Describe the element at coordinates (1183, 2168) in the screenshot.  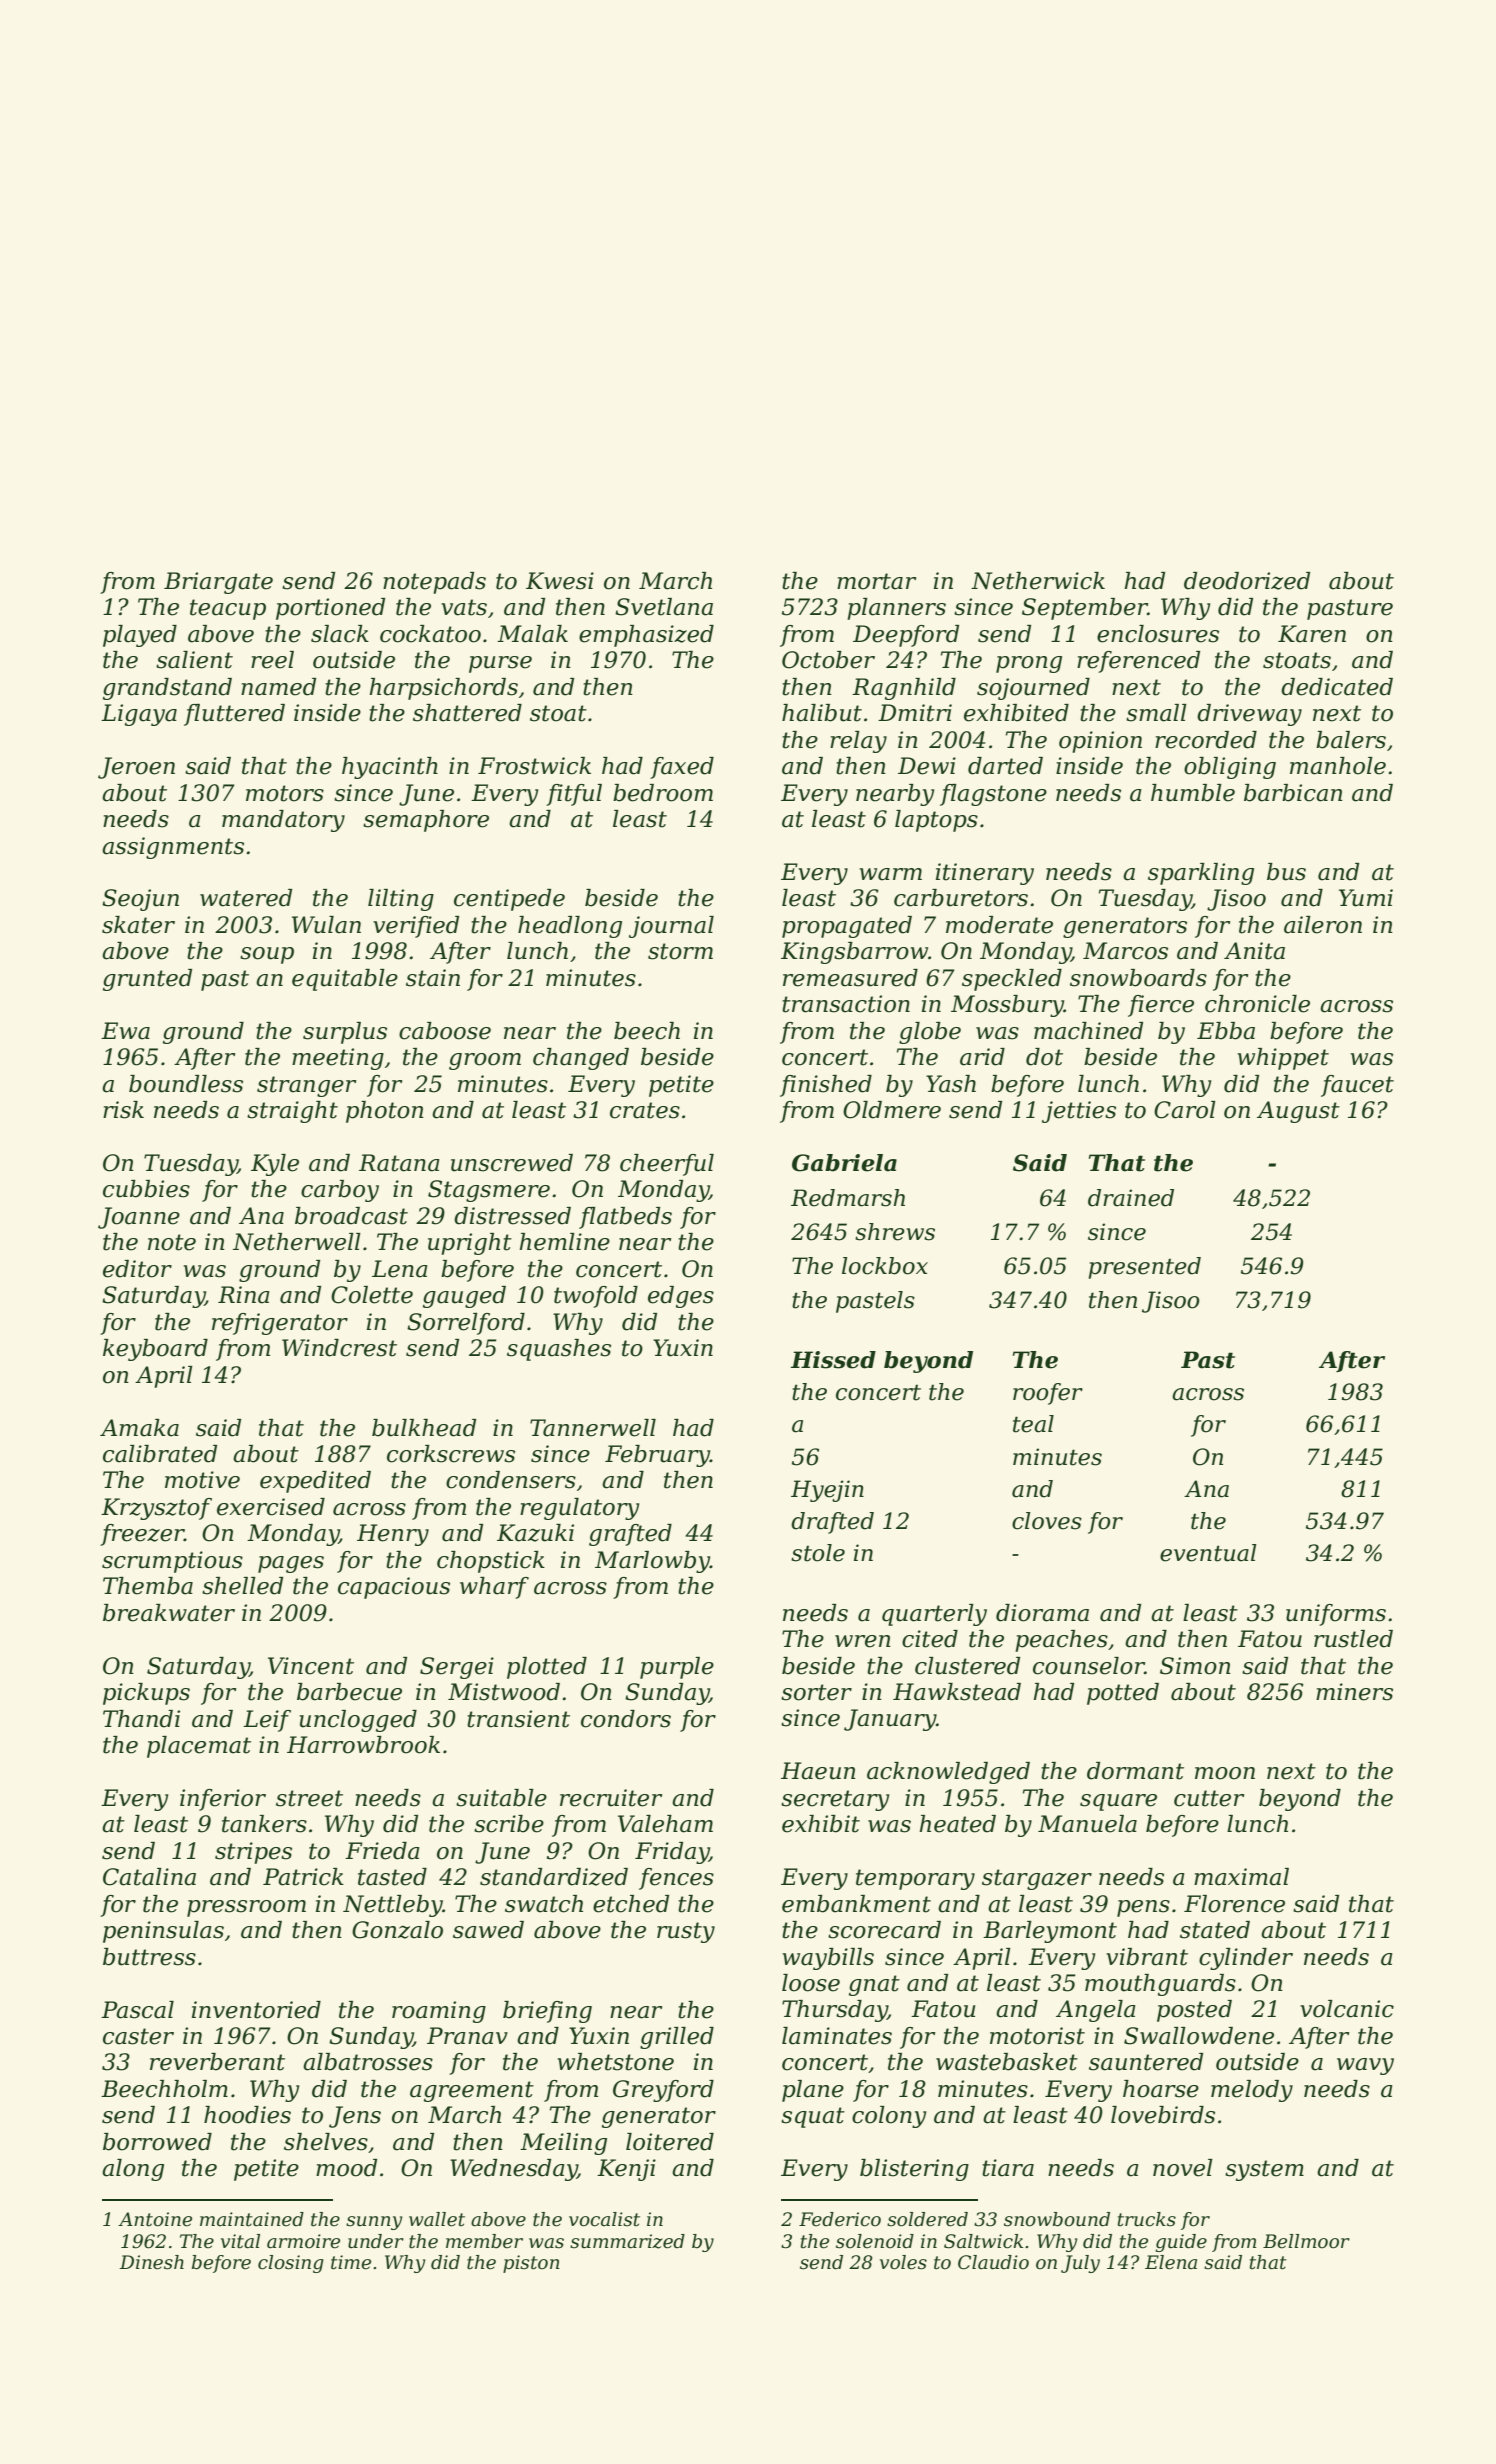
I see `novel` at that location.
